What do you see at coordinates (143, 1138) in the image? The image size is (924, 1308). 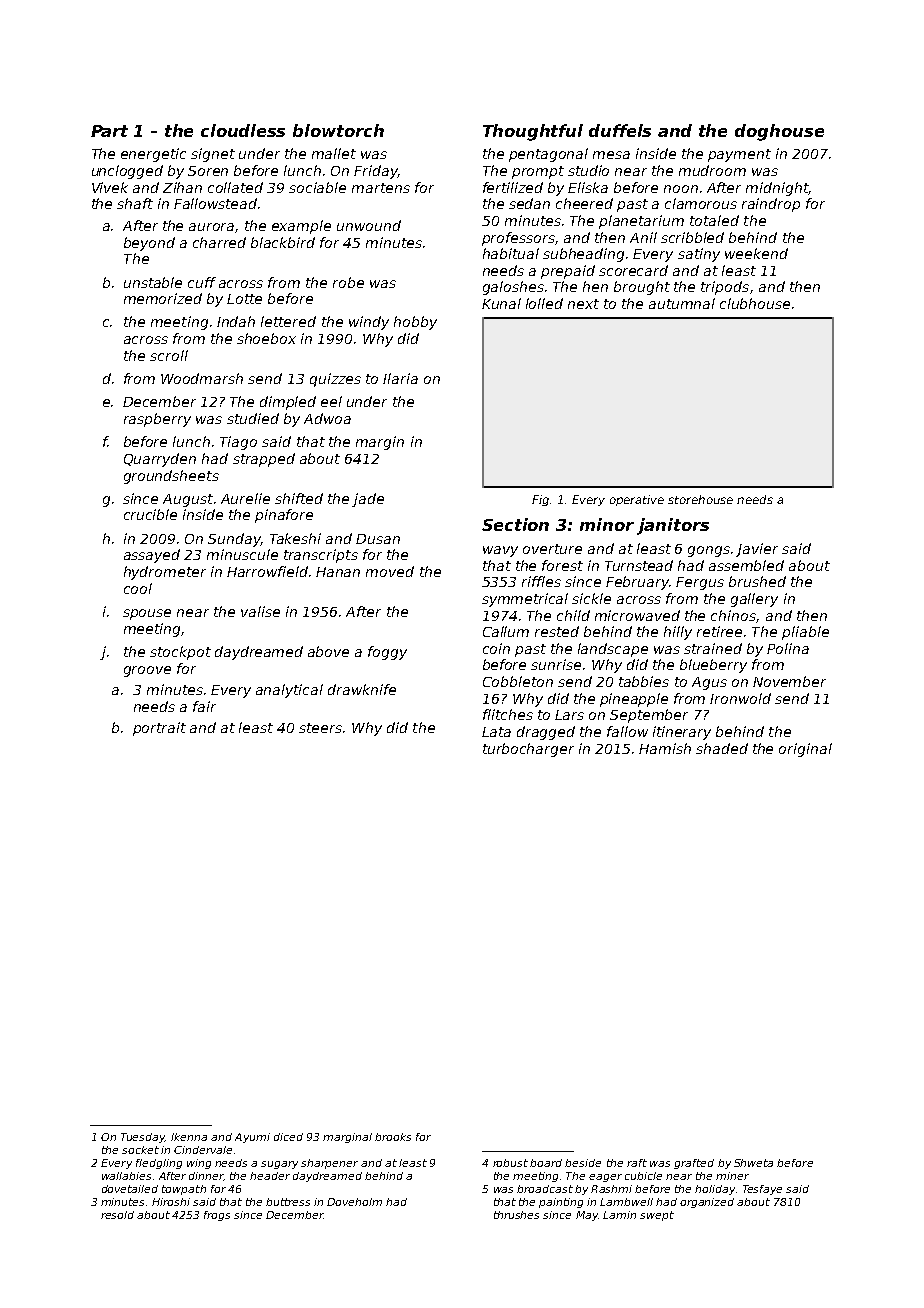 I see `Tuesday` at bounding box center [143, 1138].
